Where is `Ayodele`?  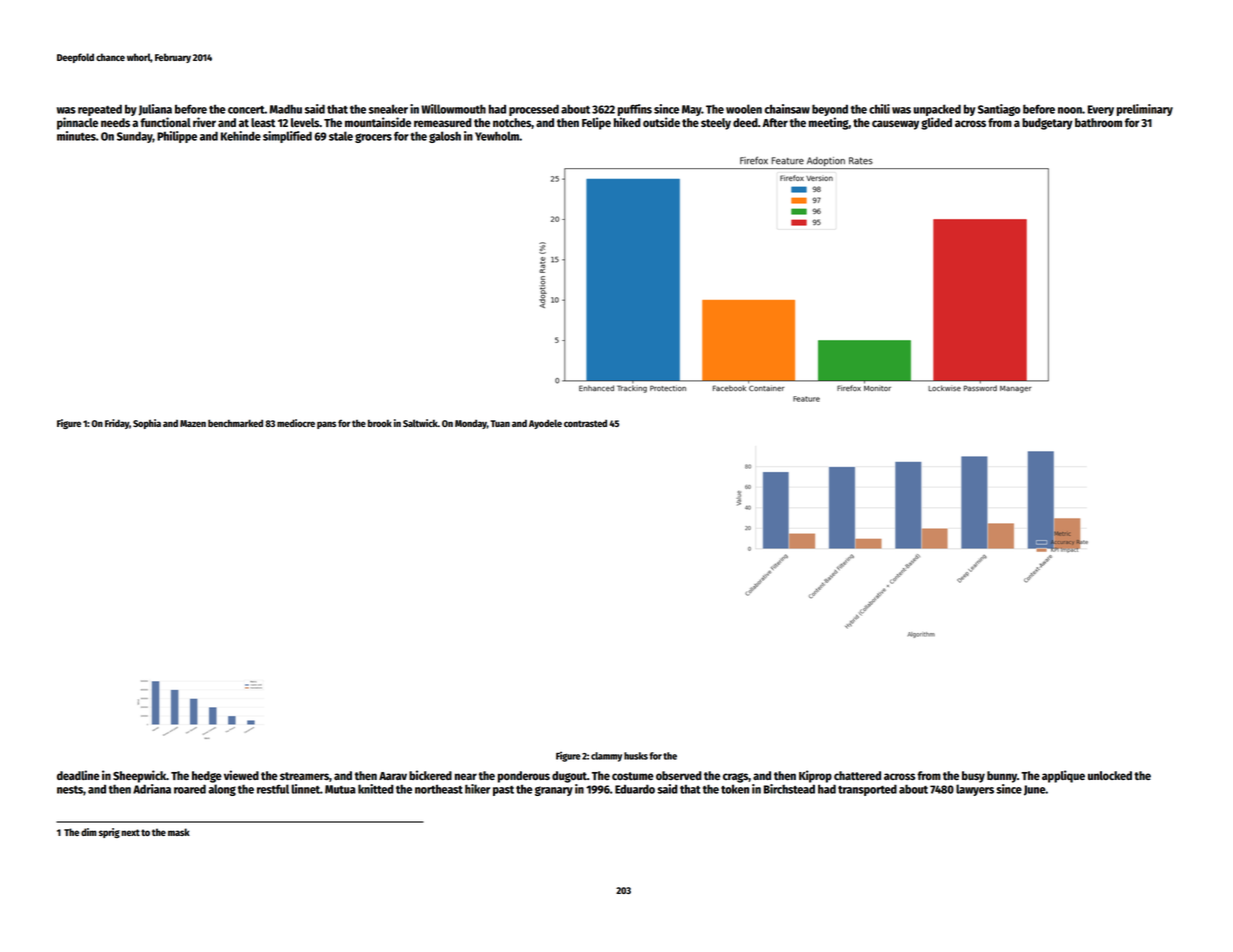
Ayodele is located at coordinates (545, 424).
